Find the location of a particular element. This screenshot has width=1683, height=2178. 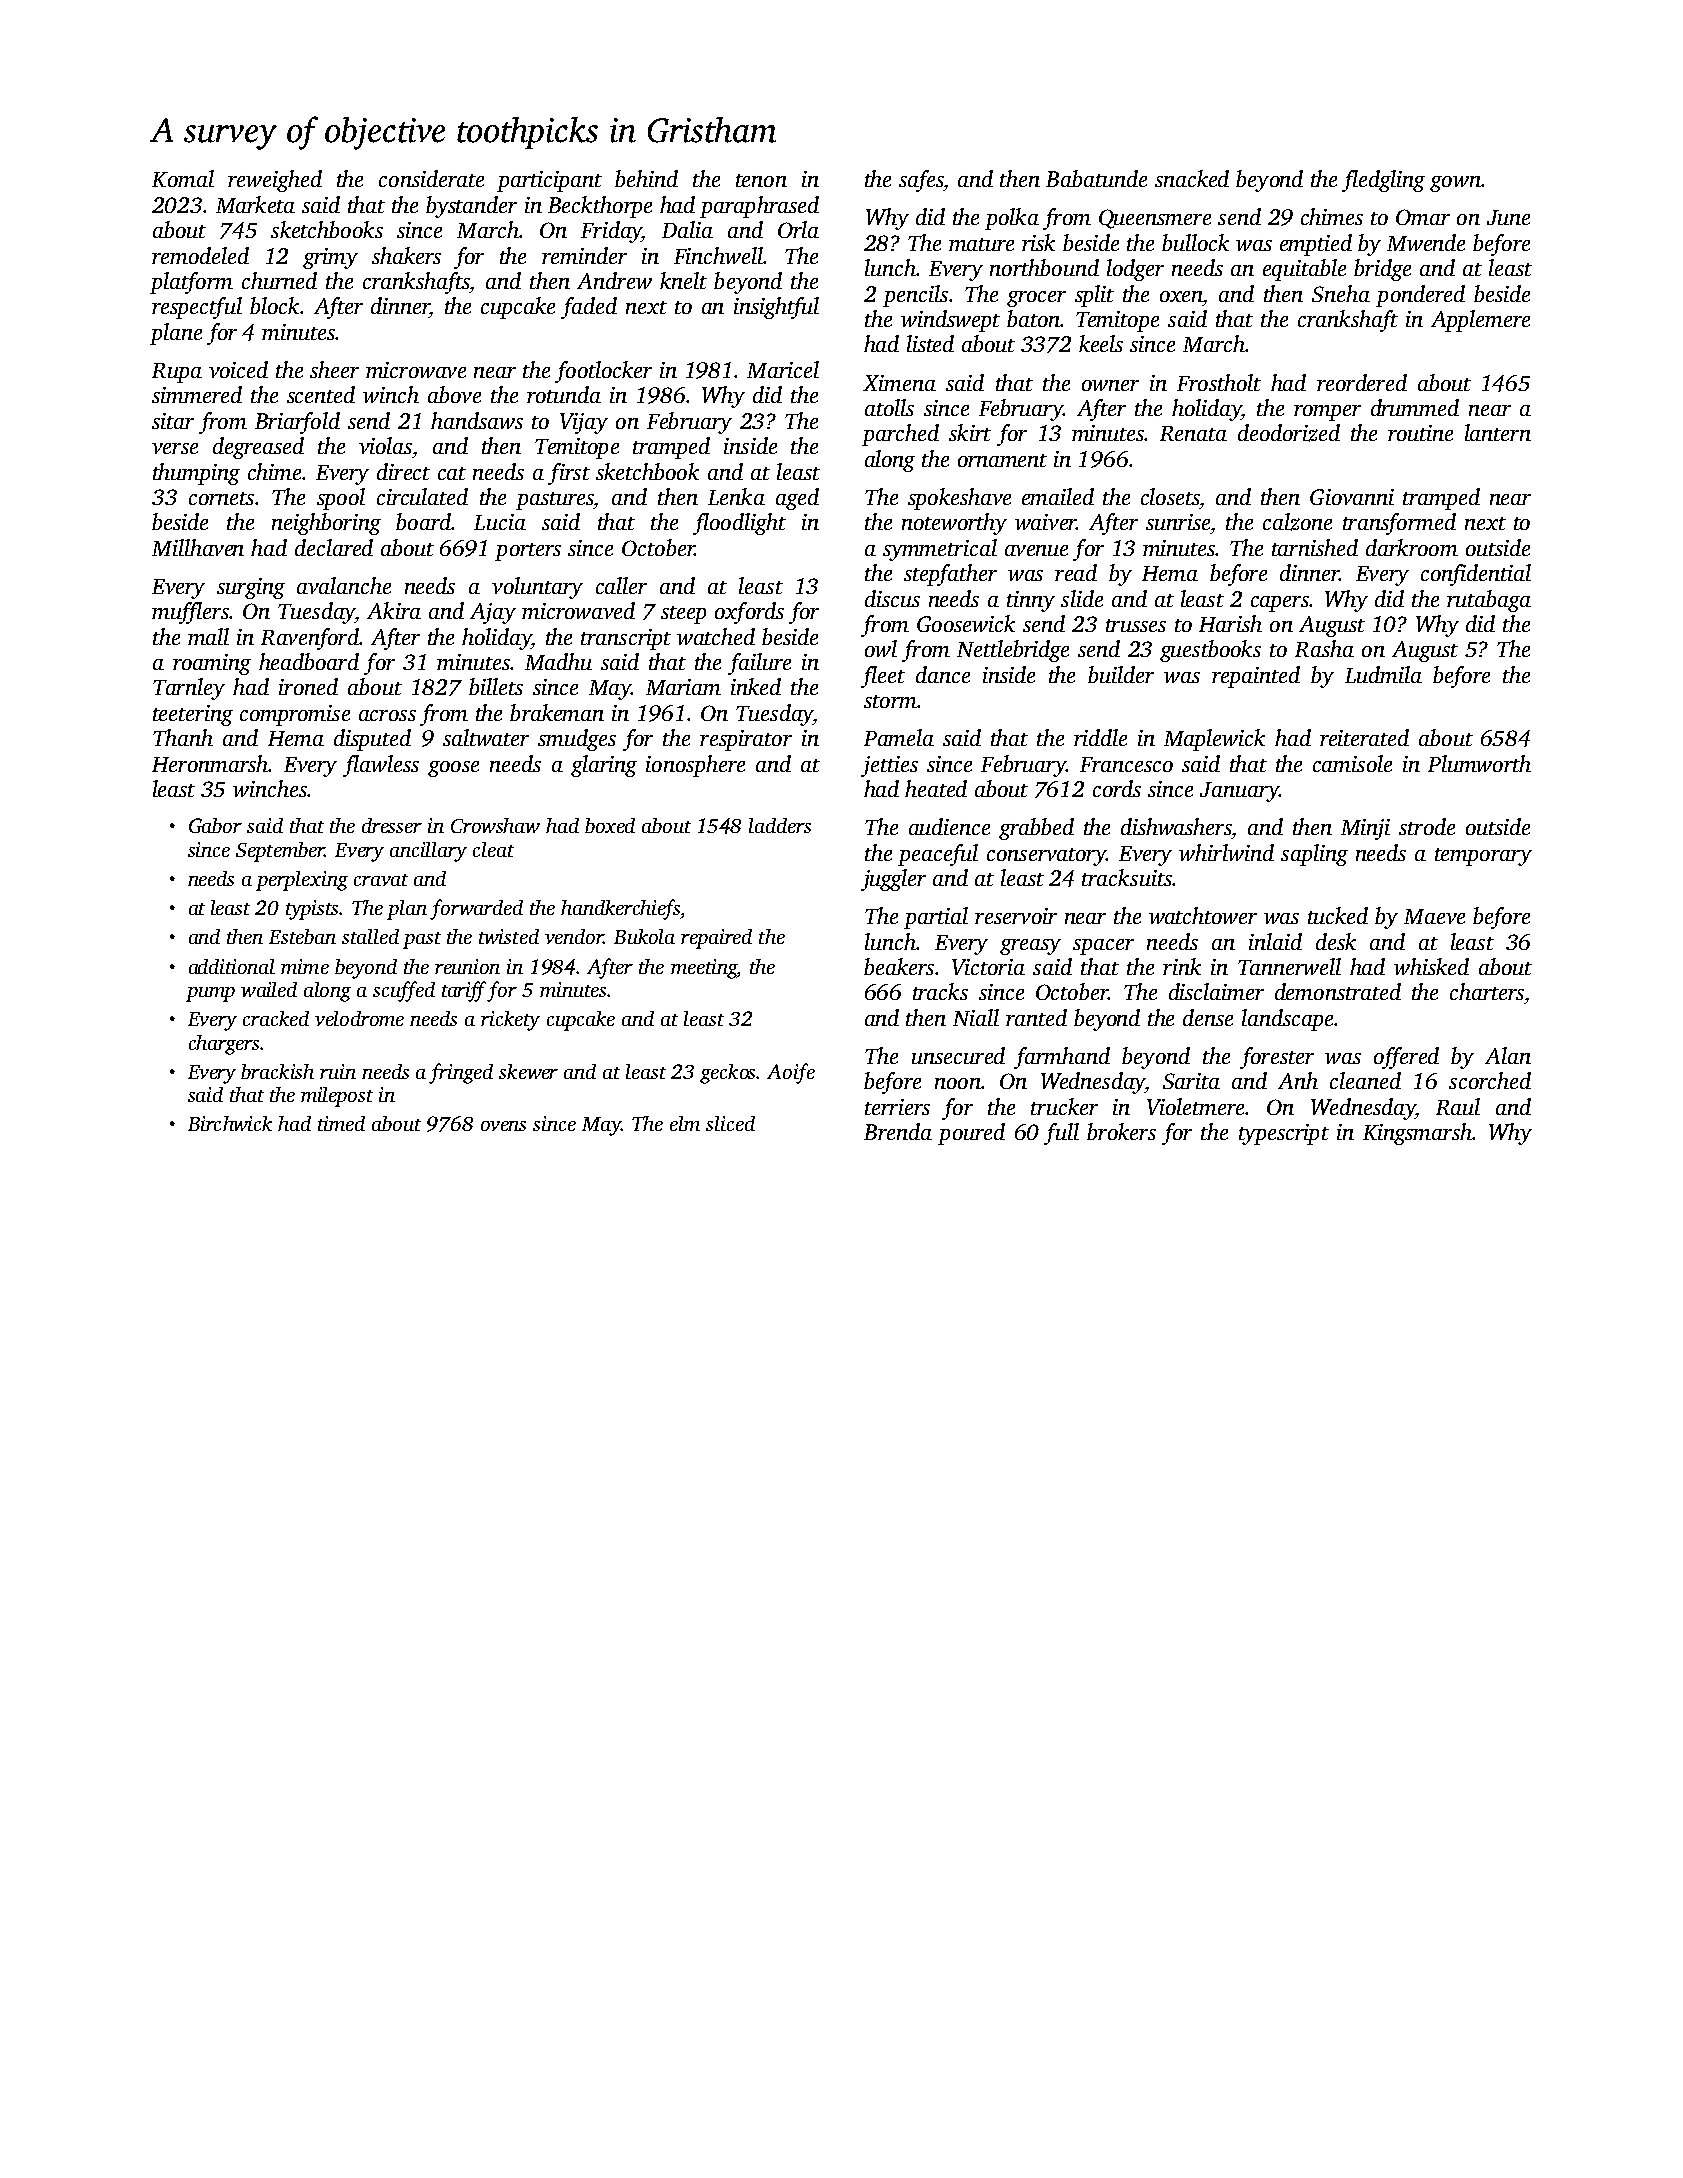

parched is located at coordinates (900, 435).
